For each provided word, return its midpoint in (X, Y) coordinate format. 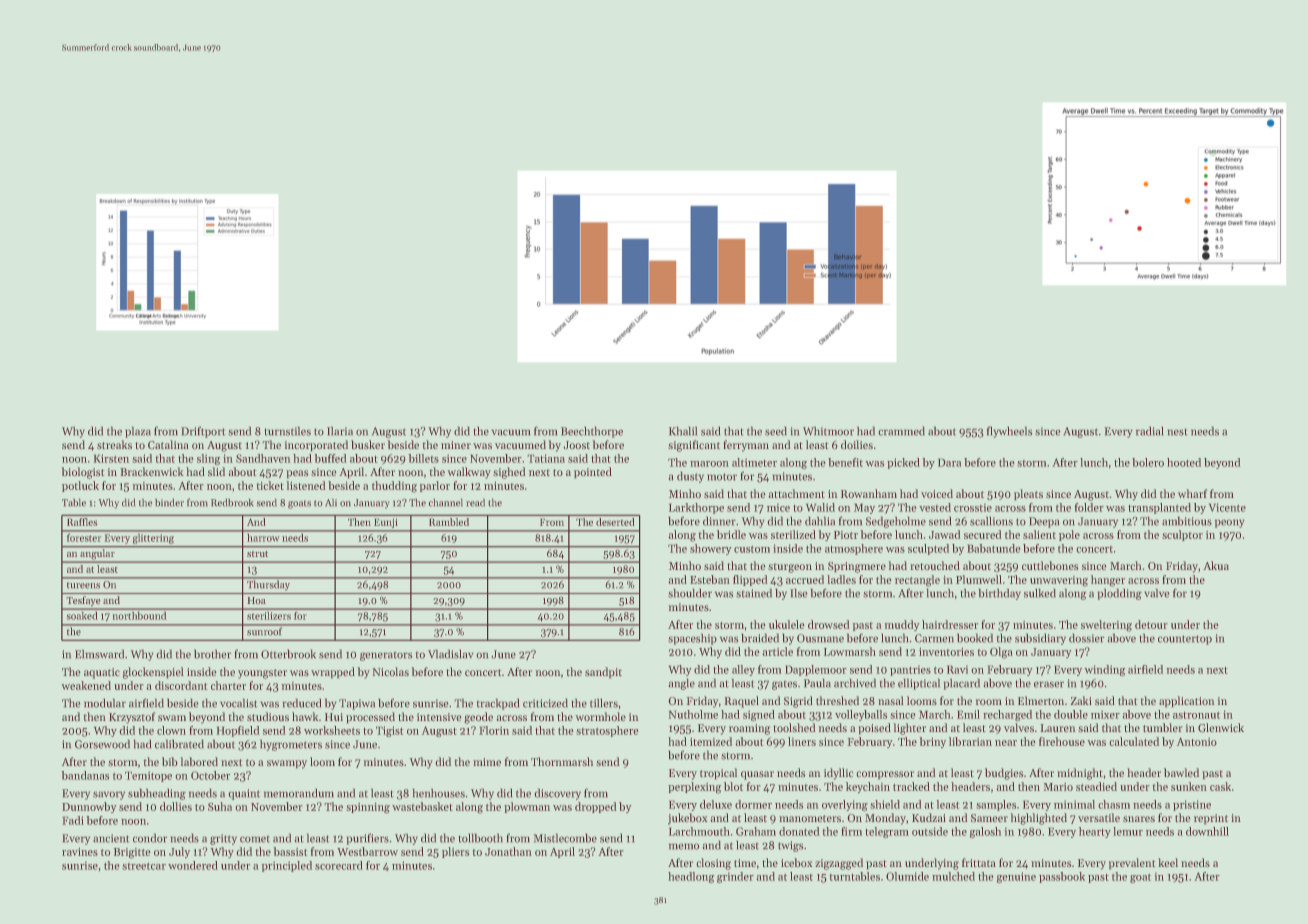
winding (1105, 670)
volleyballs (861, 715)
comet (255, 839)
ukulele (786, 624)
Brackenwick (151, 471)
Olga (1001, 653)
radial (1149, 431)
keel (1168, 862)
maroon (709, 464)
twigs (790, 846)
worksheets (332, 730)
